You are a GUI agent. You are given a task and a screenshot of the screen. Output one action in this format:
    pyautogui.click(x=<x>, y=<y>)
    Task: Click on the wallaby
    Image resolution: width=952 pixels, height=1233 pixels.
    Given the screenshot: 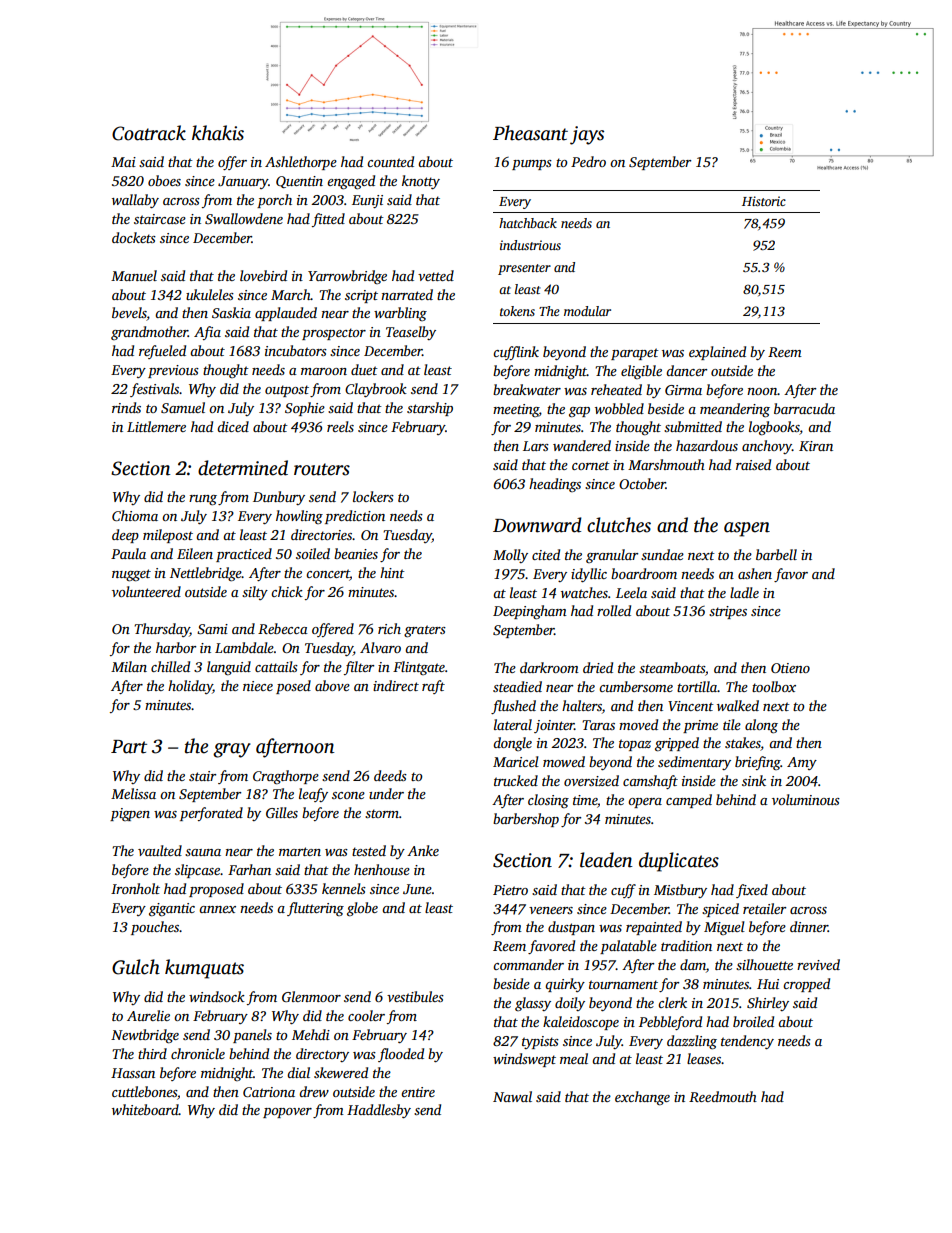 What is the action you would take?
    pyautogui.click(x=135, y=201)
